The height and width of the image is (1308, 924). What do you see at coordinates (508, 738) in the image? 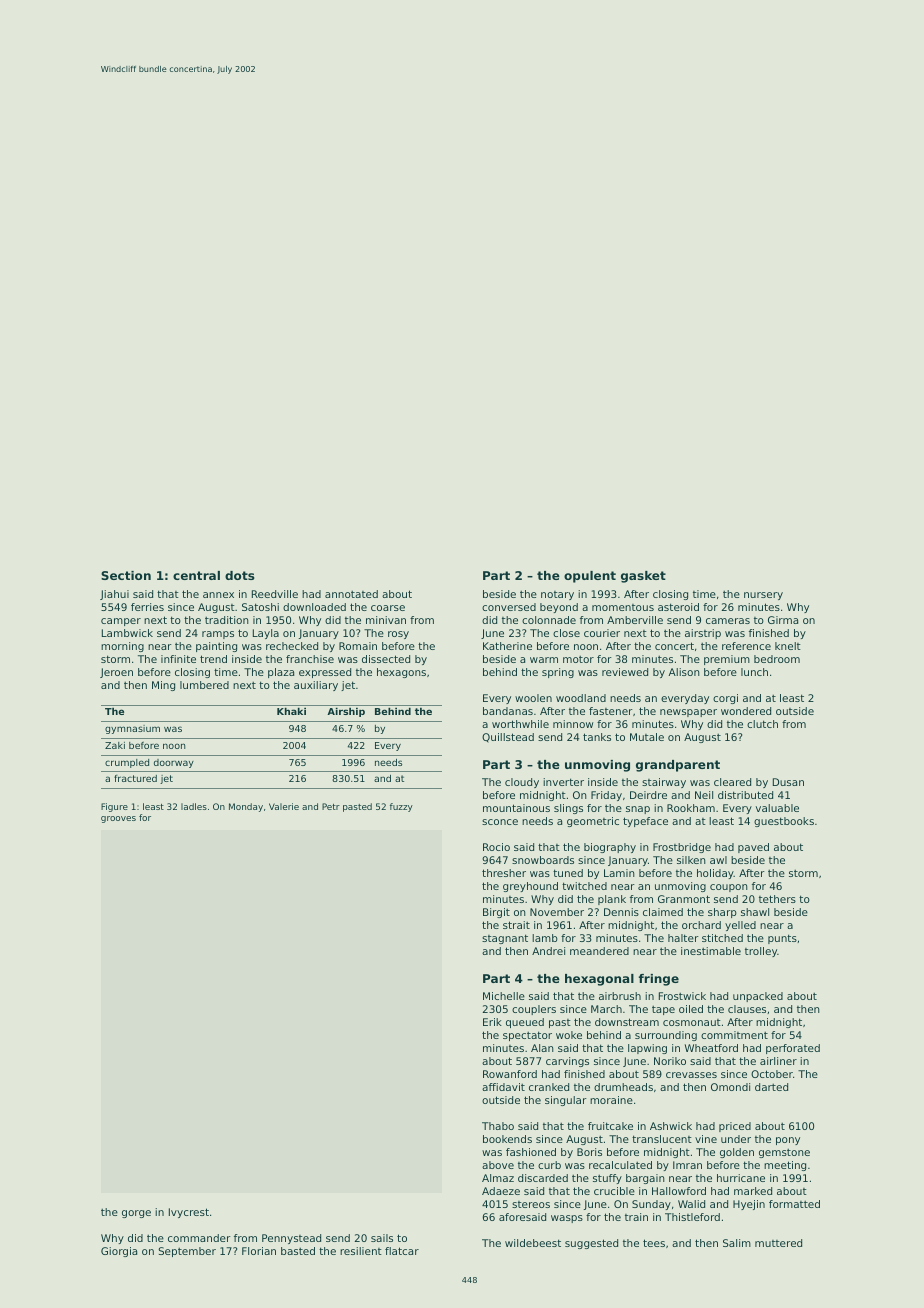
I see `Quillstead` at bounding box center [508, 738].
